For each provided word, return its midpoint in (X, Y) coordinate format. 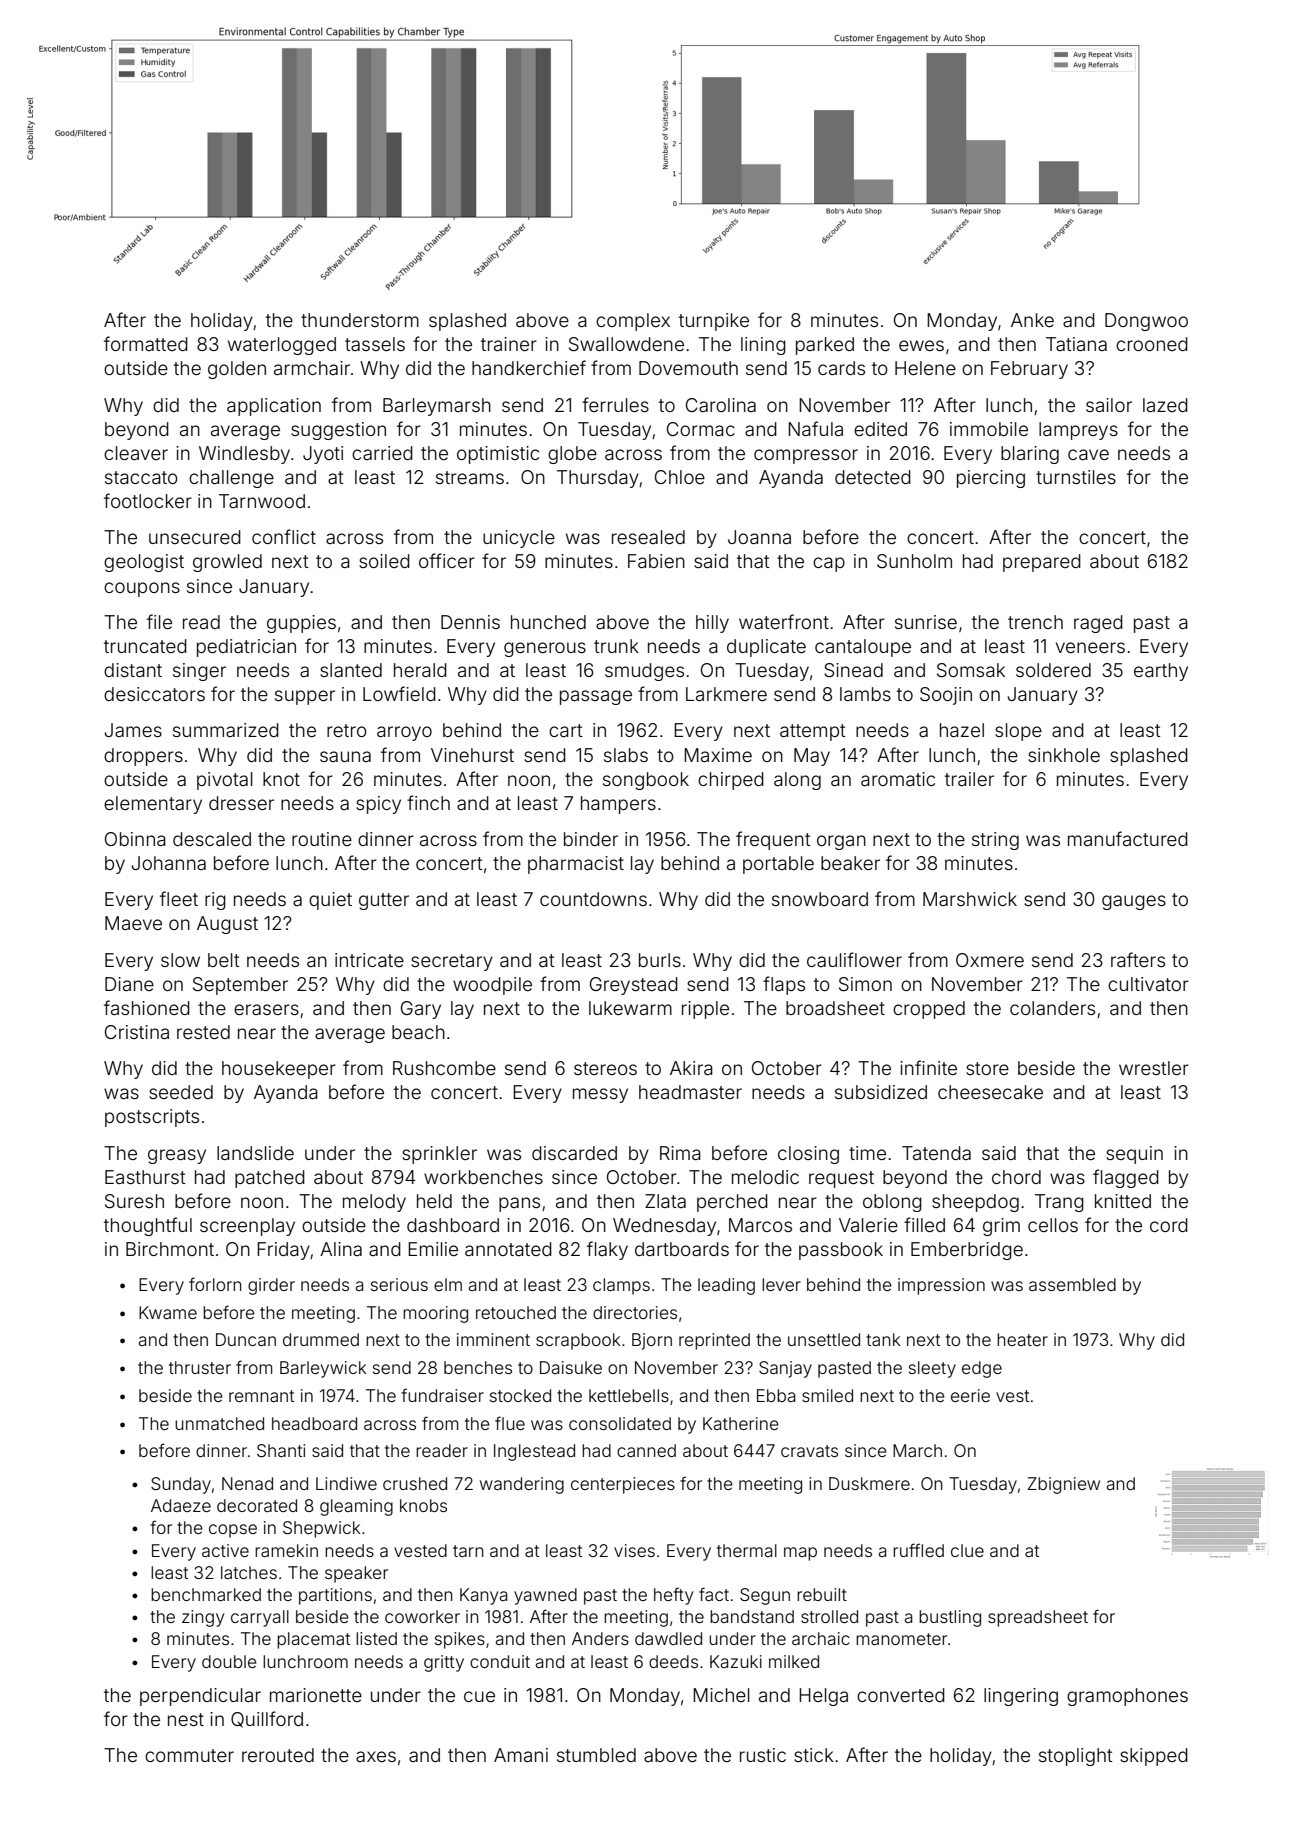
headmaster (690, 1092)
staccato (141, 477)
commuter (189, 1755)
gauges (1134, 902)
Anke (1032, 320)
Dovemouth (688, 368)
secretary (452, 962)
